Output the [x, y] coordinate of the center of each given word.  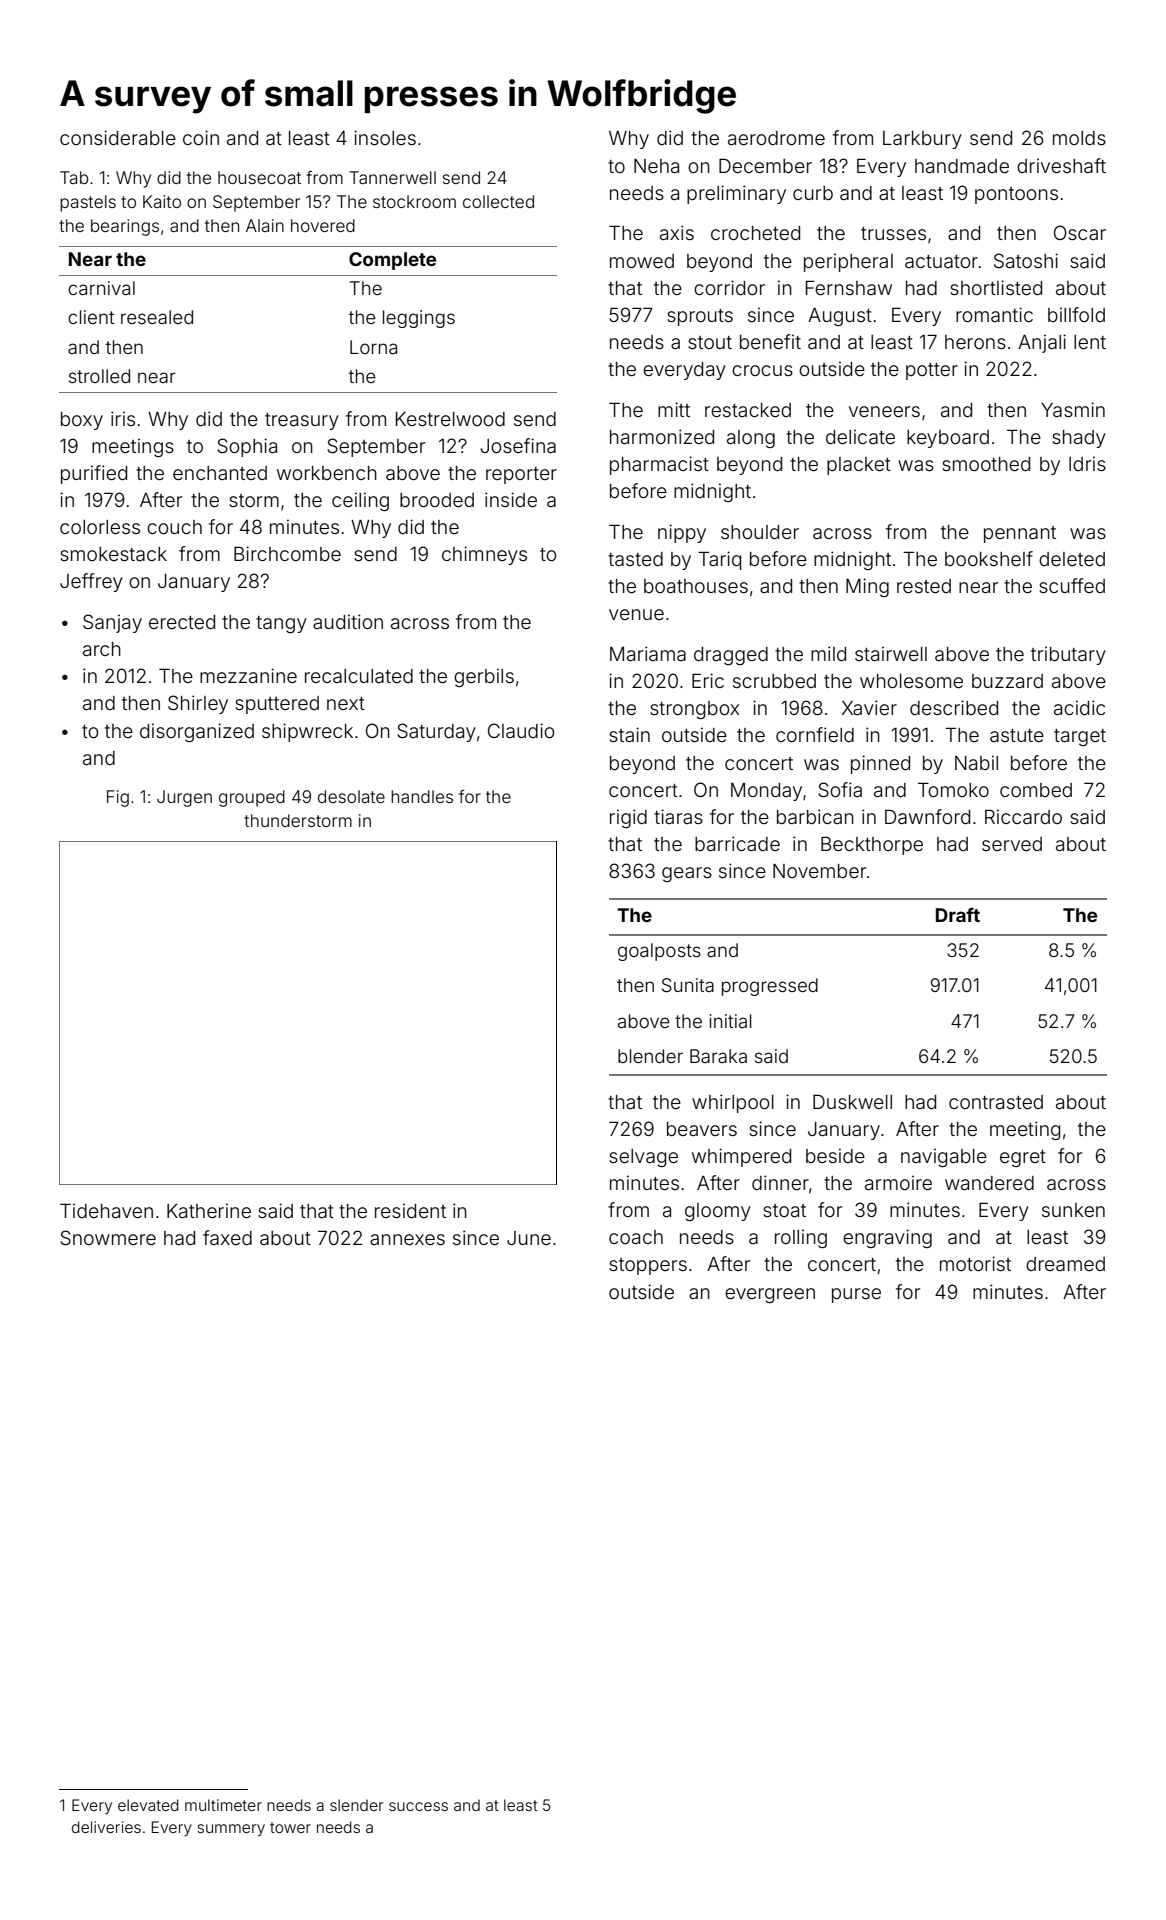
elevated [148, 1805]
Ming [867, 587]
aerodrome [776, 138]
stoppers [648, 1266]
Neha [656, 166]
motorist [975, 1263]
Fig [118, 798]
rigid [628, 818]
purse [856, 1295]
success [418, 1806]
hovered [323, 225]
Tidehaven [106, 1210]
